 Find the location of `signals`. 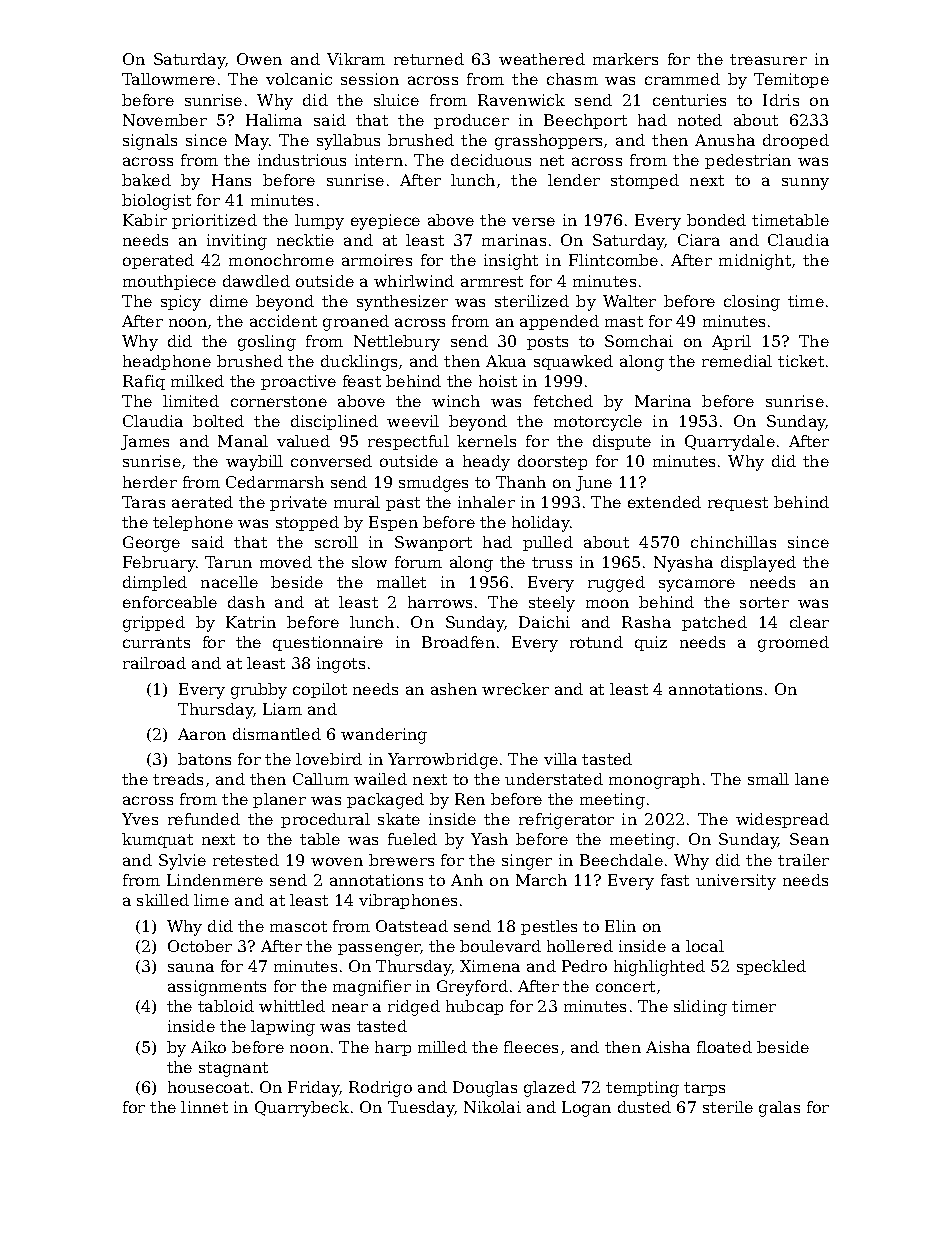

signals is located at coordinates (150, 142).
